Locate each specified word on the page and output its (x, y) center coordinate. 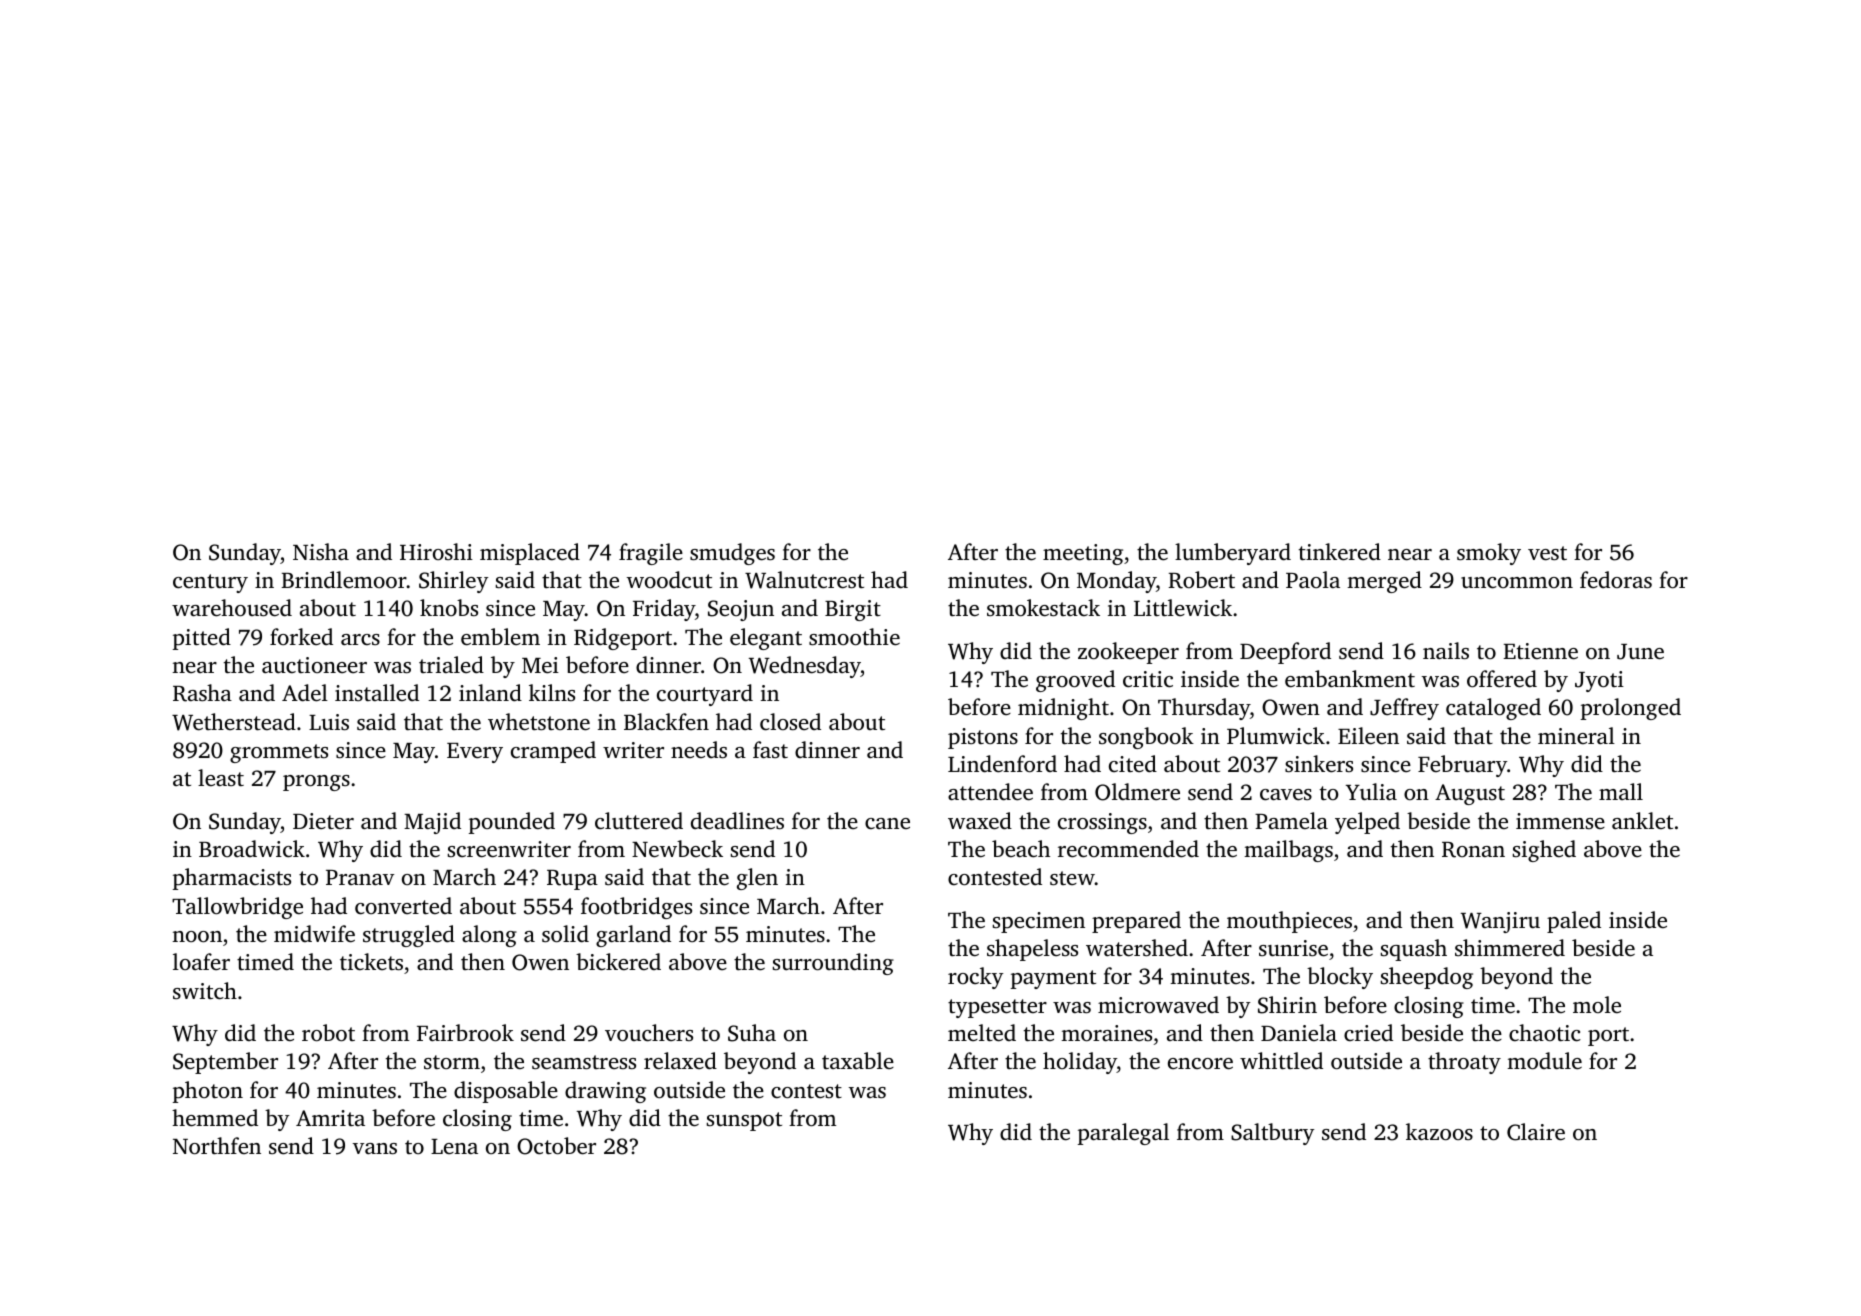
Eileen (1368, 736)
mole (1597, 1004)
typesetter (997, 1008)
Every (475, 753)
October (556, 1146)
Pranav (360, 877)
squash (1414, 950)
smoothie (854, 637)
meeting (1083, 554)
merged (1384, 582)
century (210, 583)
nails (1446, 650)
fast (770, 749)
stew (1072, 878)
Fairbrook (465, 1032)
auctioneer (314, 665)
